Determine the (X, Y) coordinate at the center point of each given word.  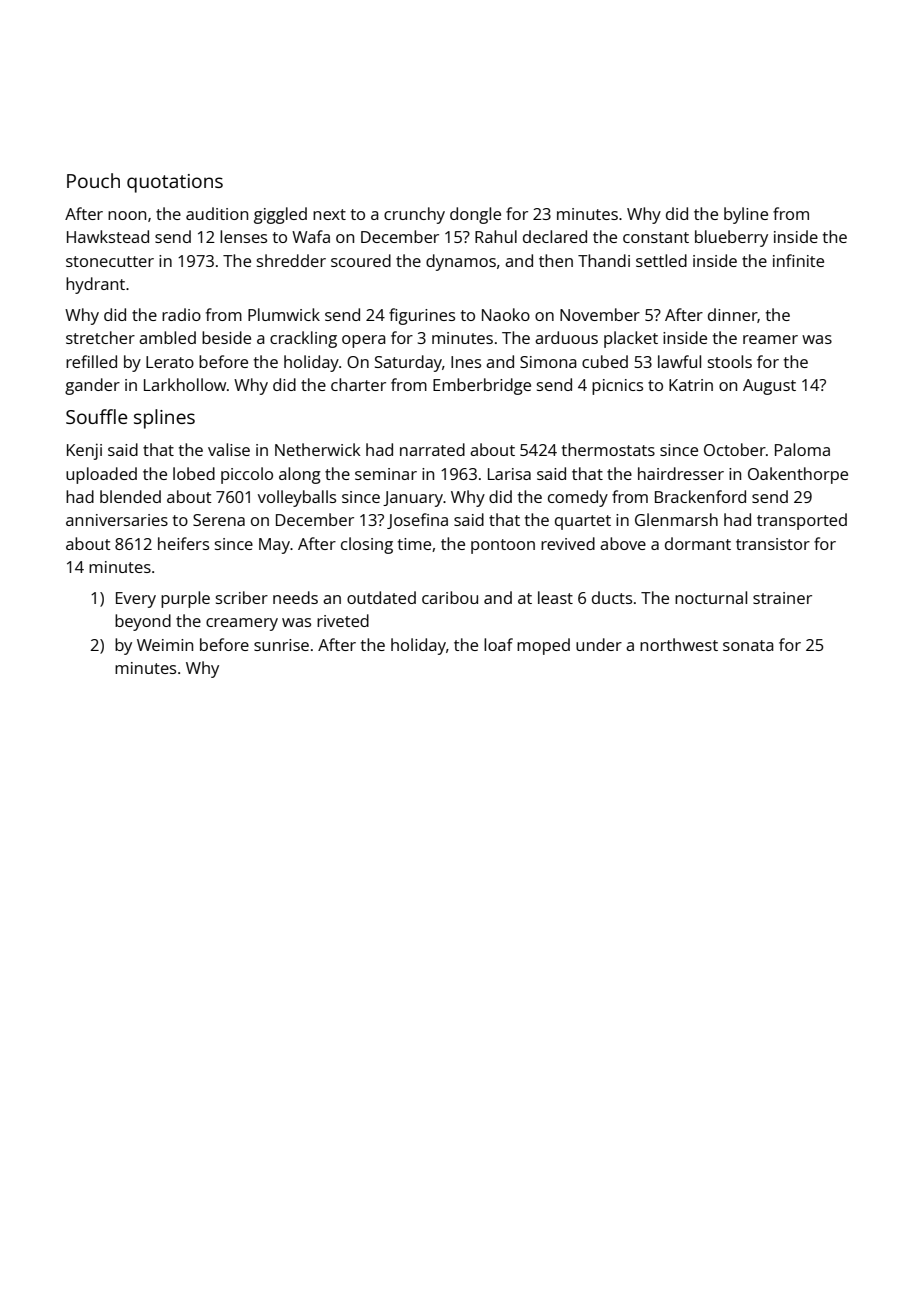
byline (746, 215)
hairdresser (681, 473)
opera (364, 341)
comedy (578, 498)
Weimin (165, 645)
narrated (432, 449)
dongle (475, 215)
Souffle (97, 416)
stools (730, 361)
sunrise (281, 645)
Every (136, 600)
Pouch (93, 180)
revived (568, 543)
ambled (167, 337)
